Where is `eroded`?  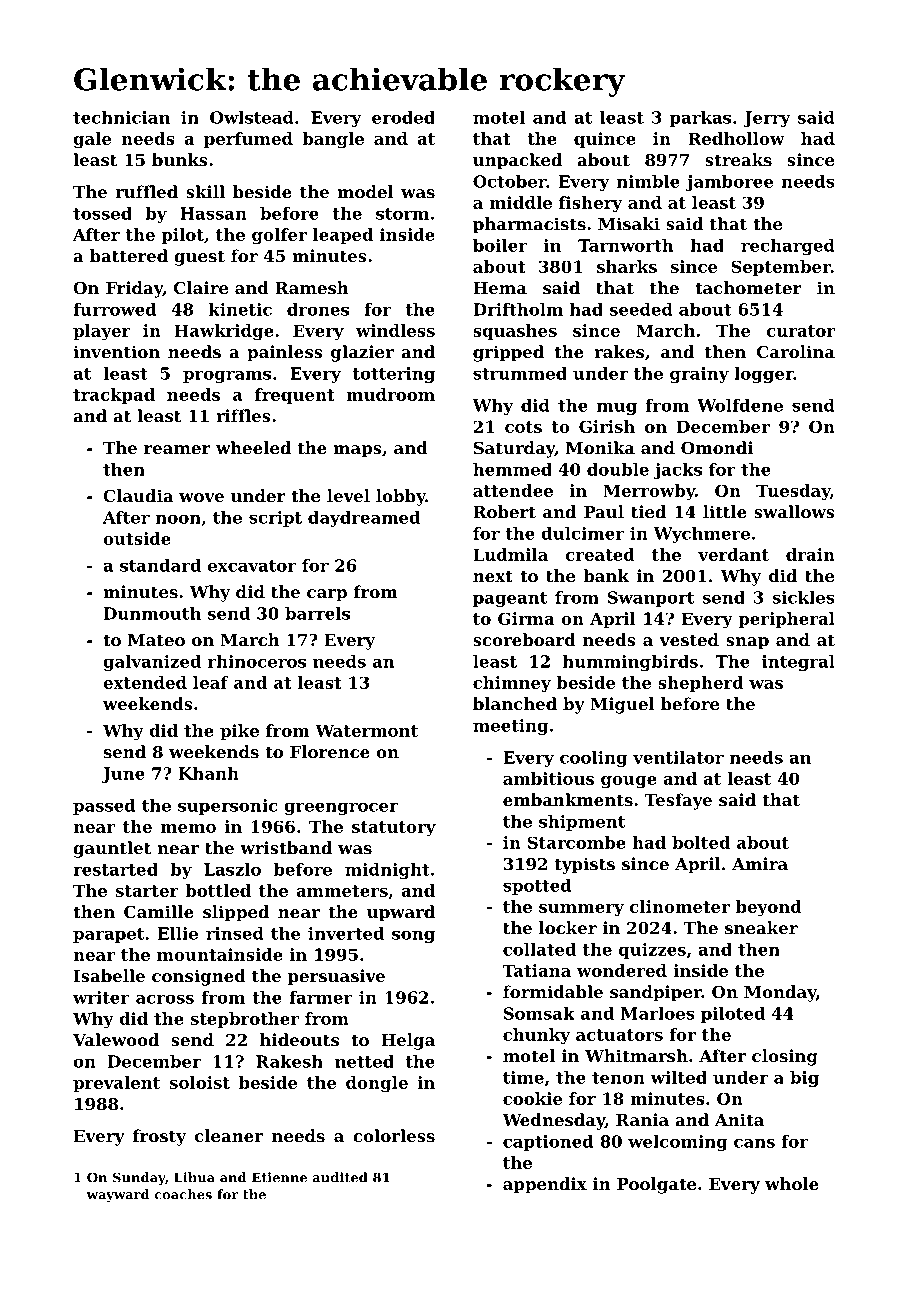 eroded is located at coordinates (403, 117).
